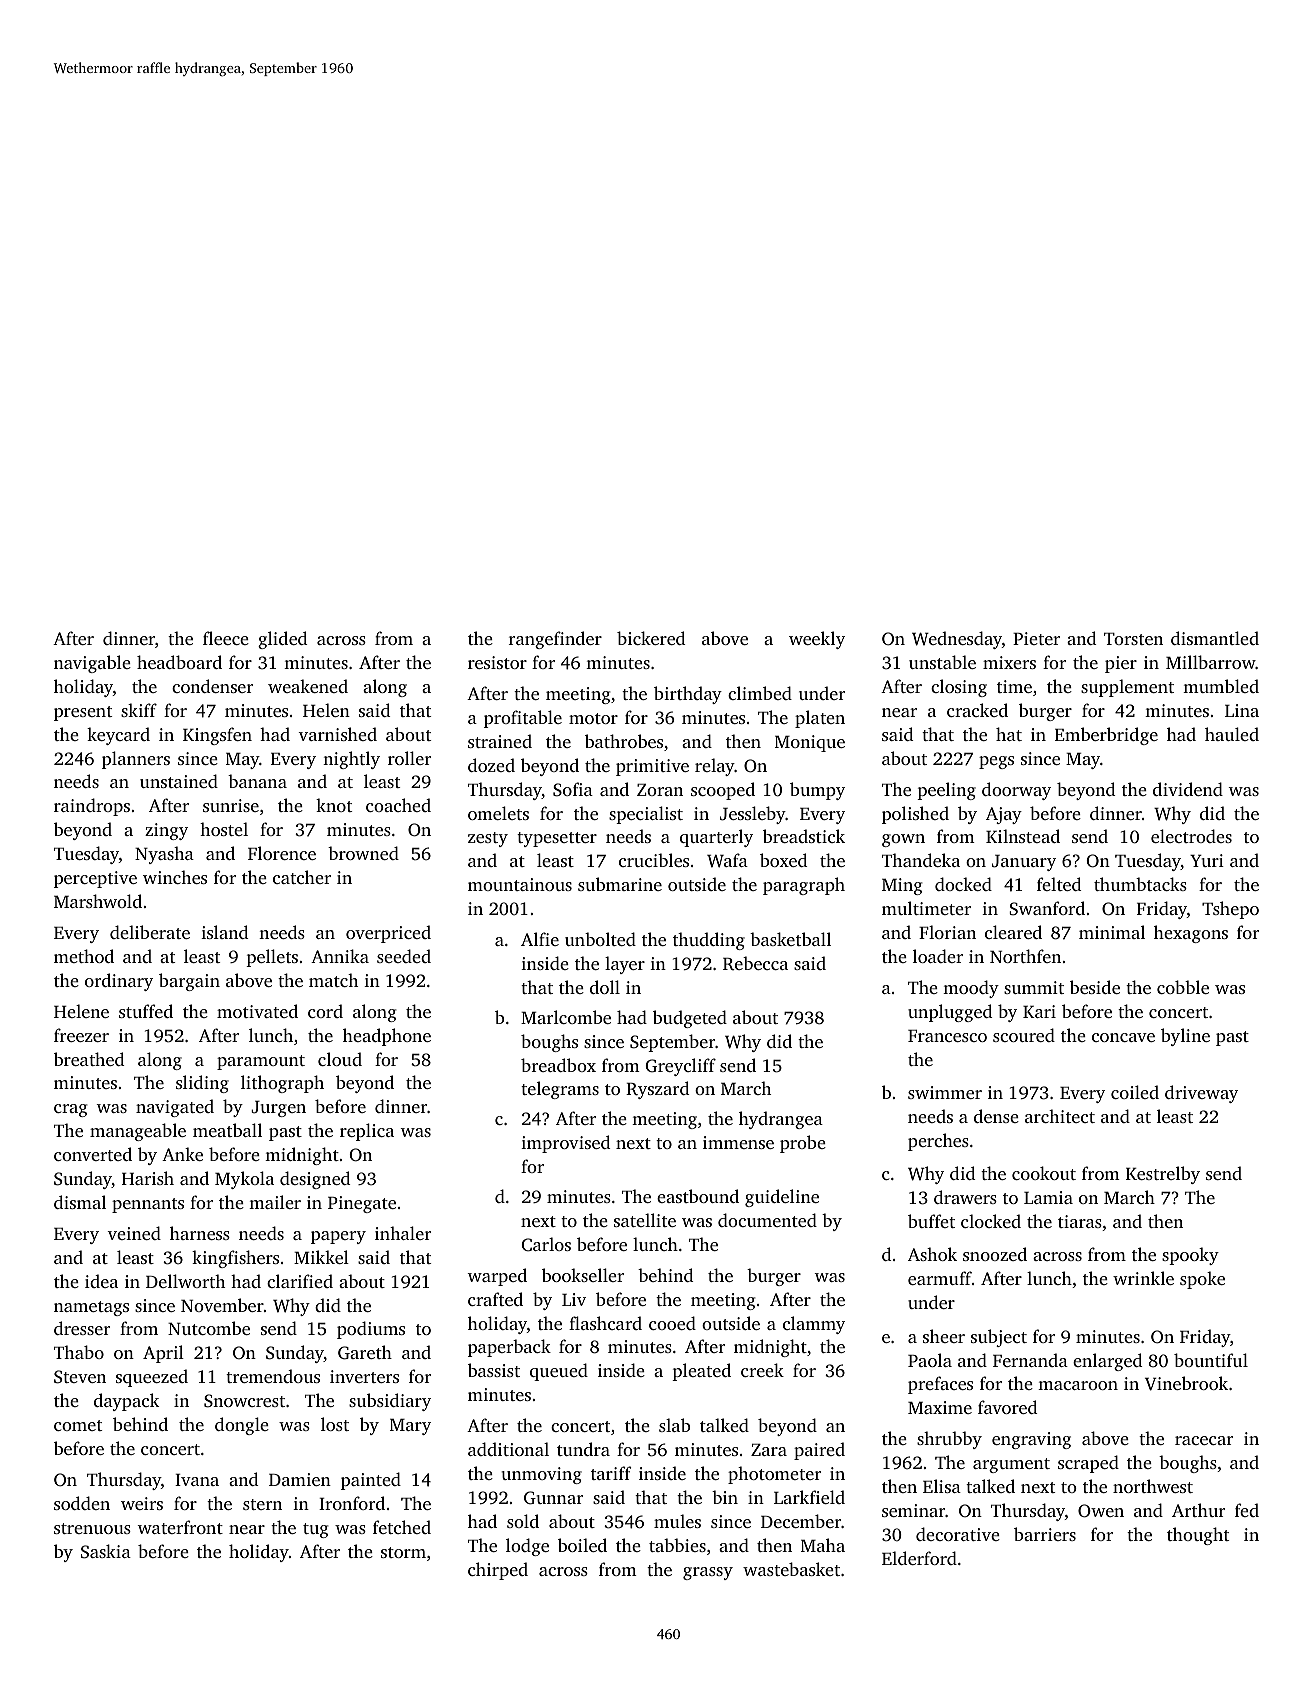  I want to click on Marshwold, so click(98, 901).
